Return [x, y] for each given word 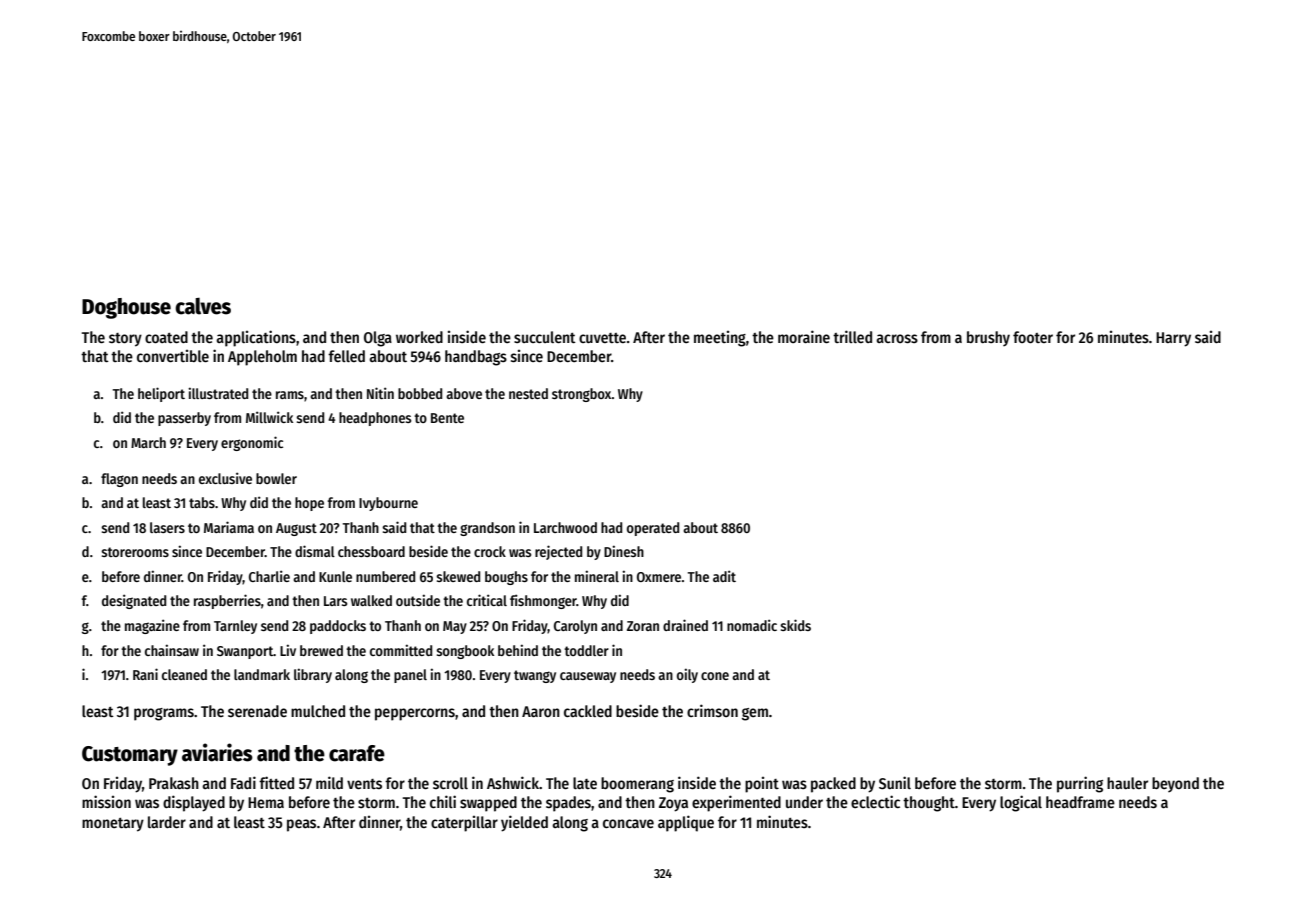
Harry [1173, 339]
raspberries [227, 601]
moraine [804, 336]
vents [364, 784]
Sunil [895, 782]
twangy [535, 676]
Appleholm [262, 358]
